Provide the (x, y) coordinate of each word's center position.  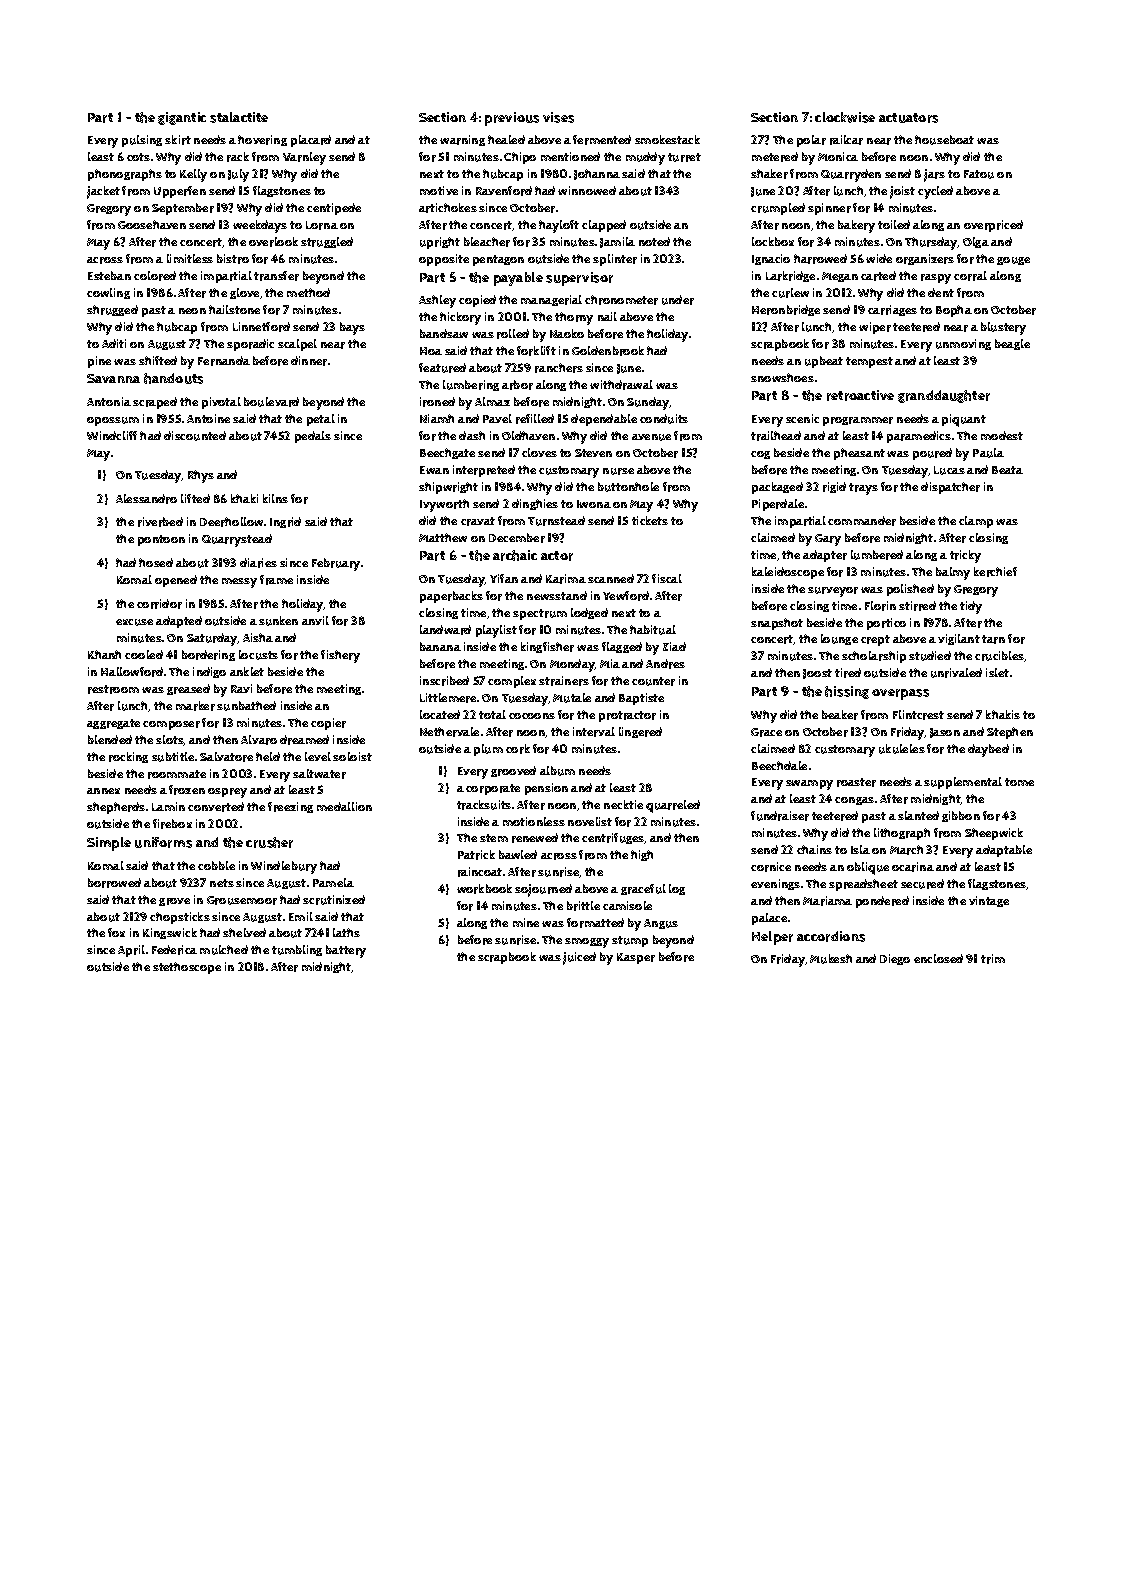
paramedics (919, 437)
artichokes (448, 208)
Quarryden (851, 175)
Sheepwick (994, 834)
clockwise (845, 117)
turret (684, 157)
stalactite (239, 117)
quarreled (673, 806)
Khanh (104, 654)
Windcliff (112, 435)
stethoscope (187, 968)
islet (997, 672)
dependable (604, 420)
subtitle (173, 757)
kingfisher (547, 647)
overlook (273, 242)
